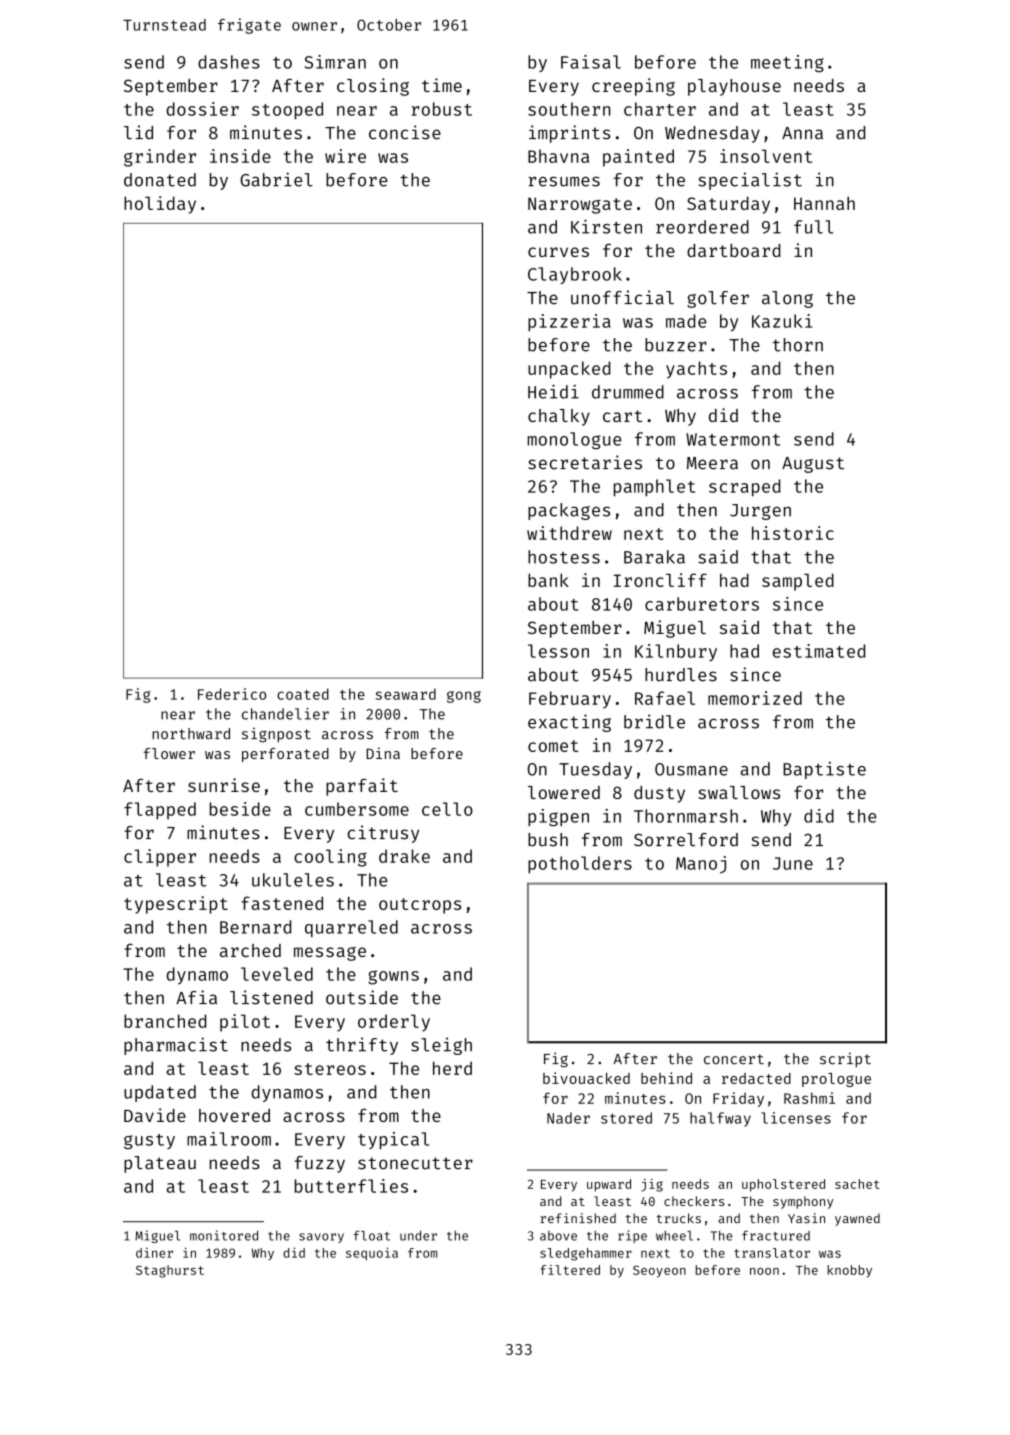  I want to click on Tuesday, so click(595, 770).
